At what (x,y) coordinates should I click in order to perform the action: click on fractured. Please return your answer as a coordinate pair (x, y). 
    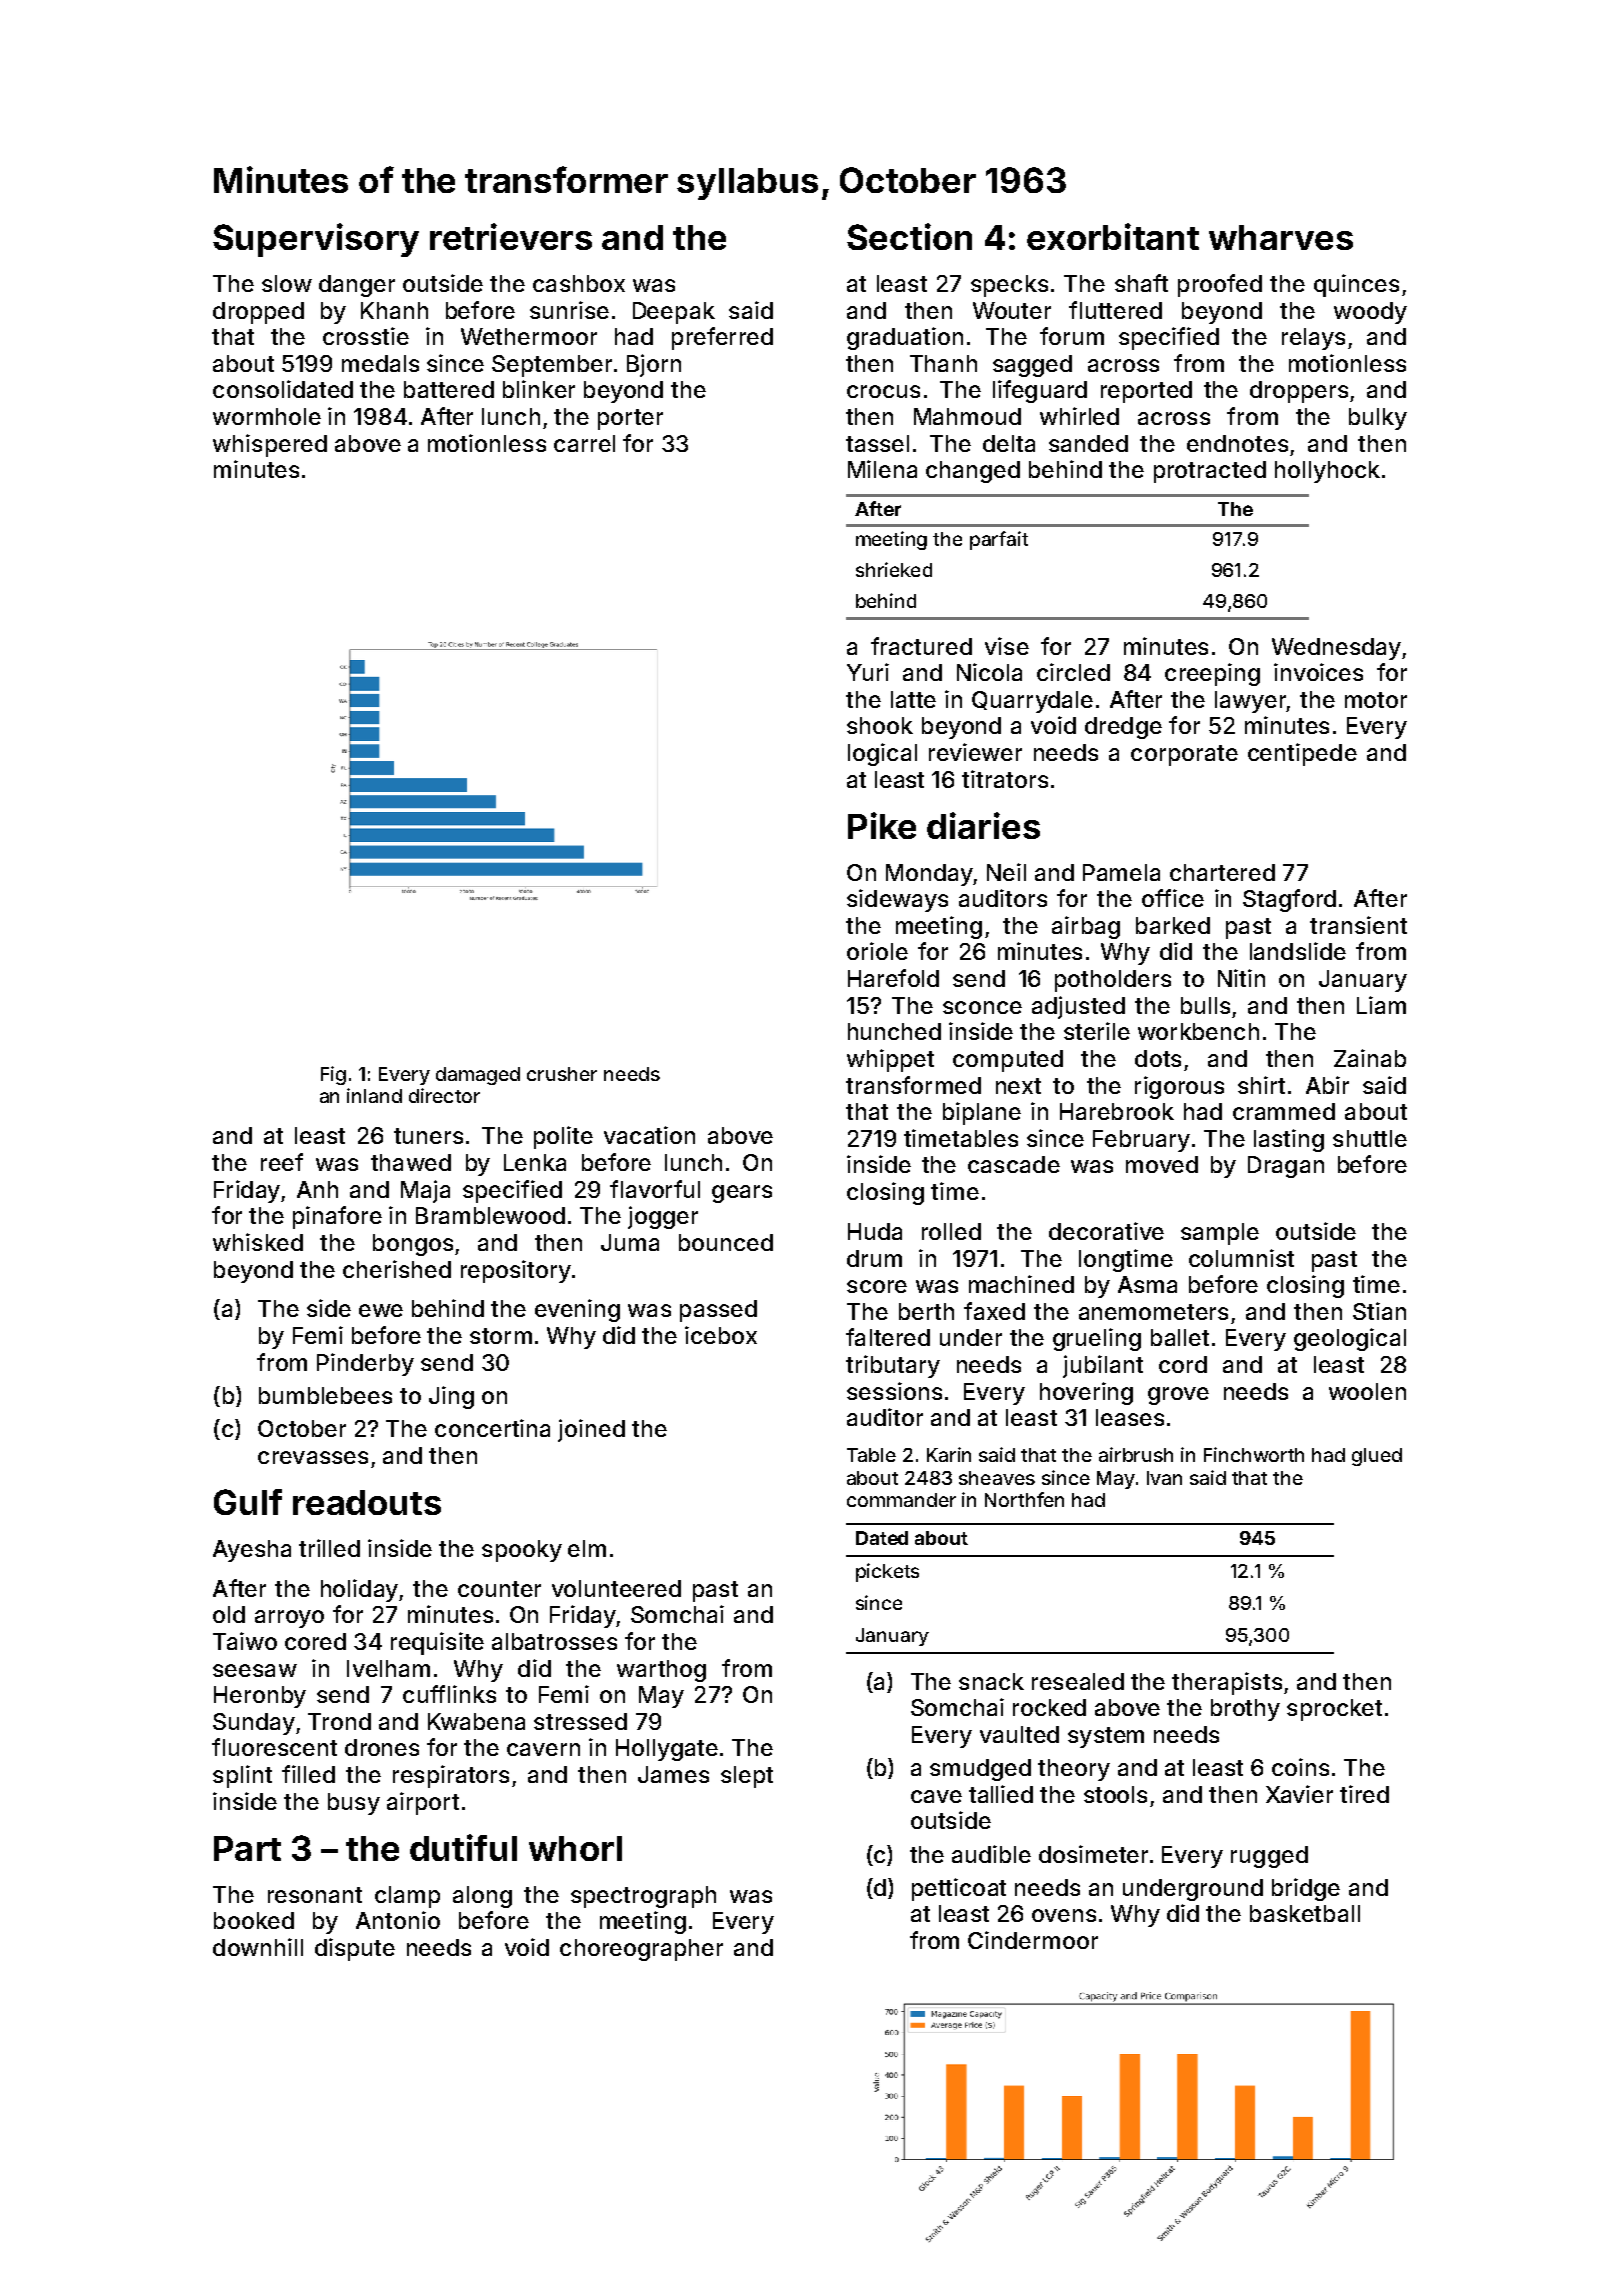
    Looking at the image, I should click on (921, 646).
